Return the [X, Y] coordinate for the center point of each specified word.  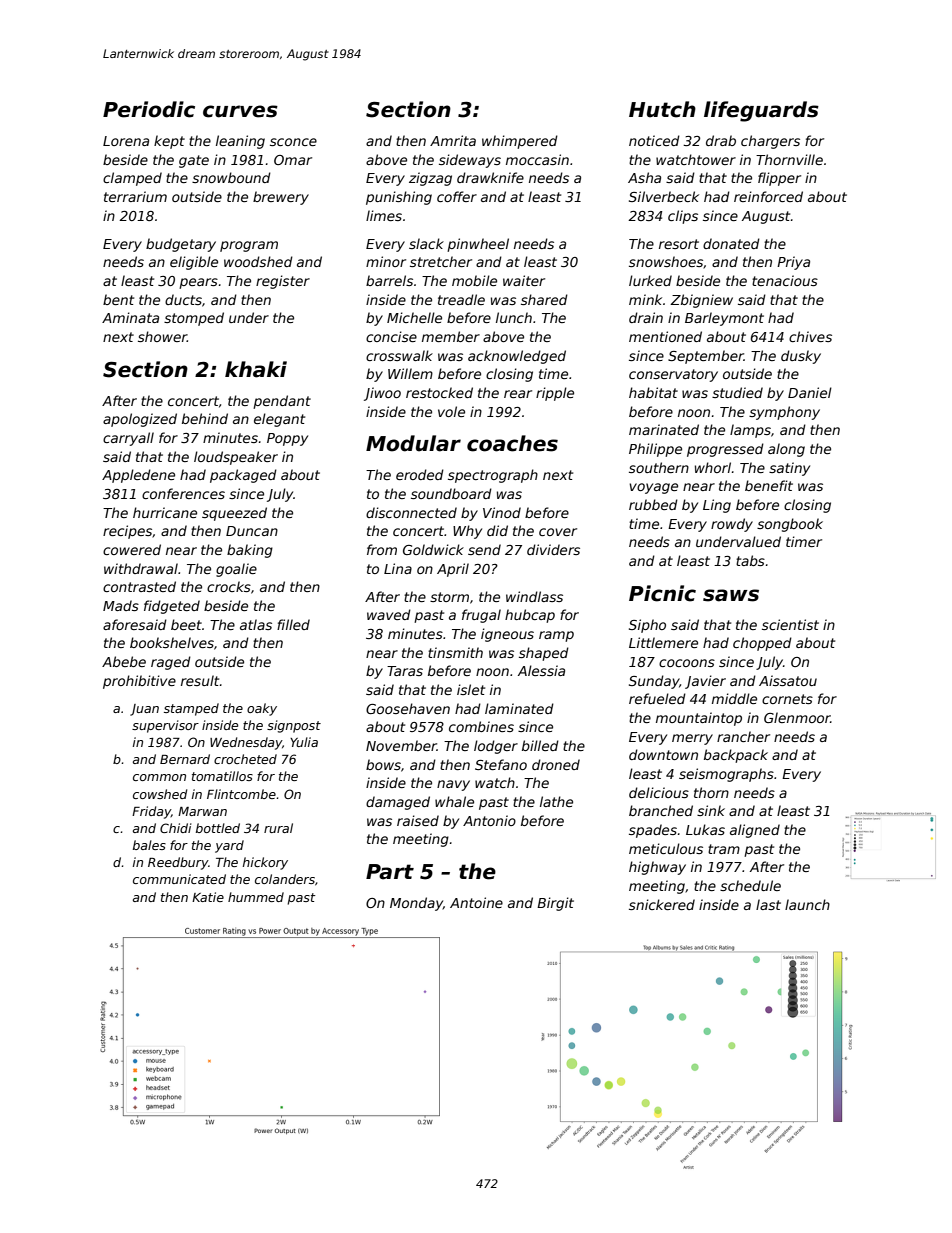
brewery [281, 198]
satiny [789, 469]
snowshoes [666, 261]
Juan [144, 710]
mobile [474, 280]
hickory [265, 863]
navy [453, 785]
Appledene [138, 476]
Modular [413, 443]
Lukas [705, 829]
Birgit [555, 904]
